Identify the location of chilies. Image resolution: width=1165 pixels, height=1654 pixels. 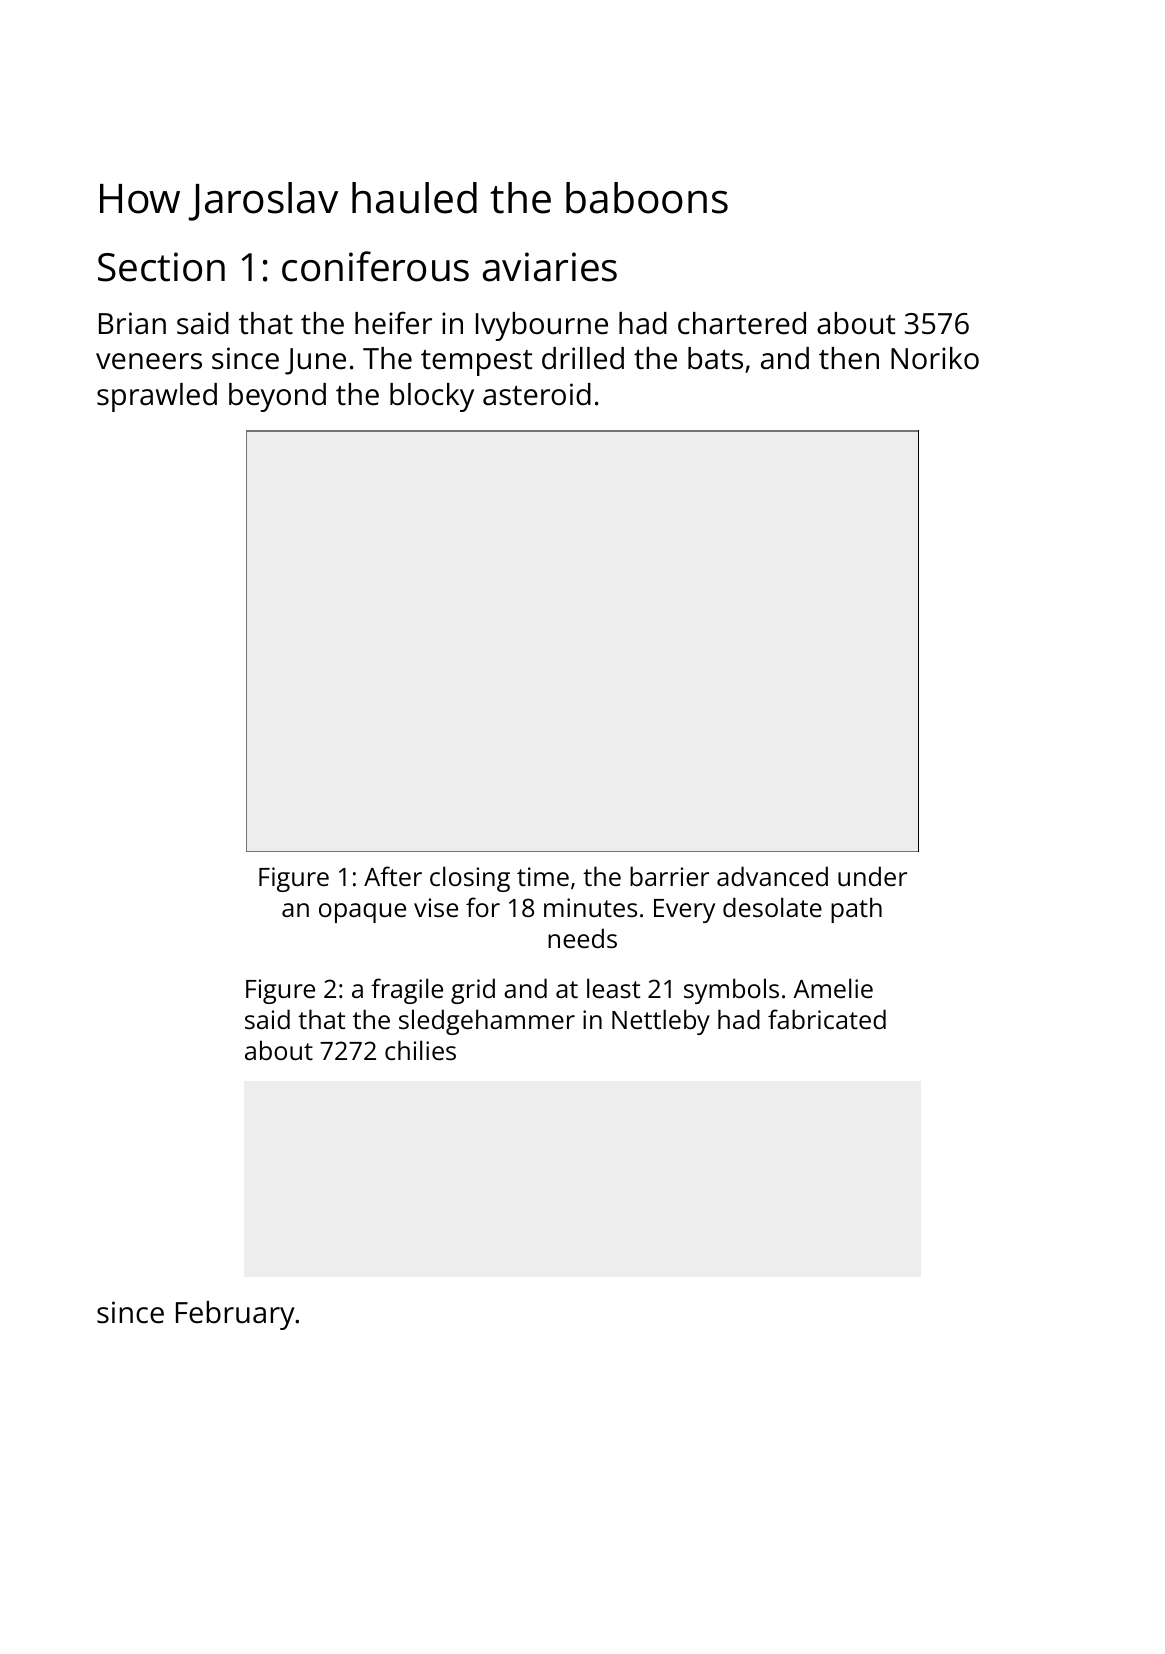
(420, 1050).
